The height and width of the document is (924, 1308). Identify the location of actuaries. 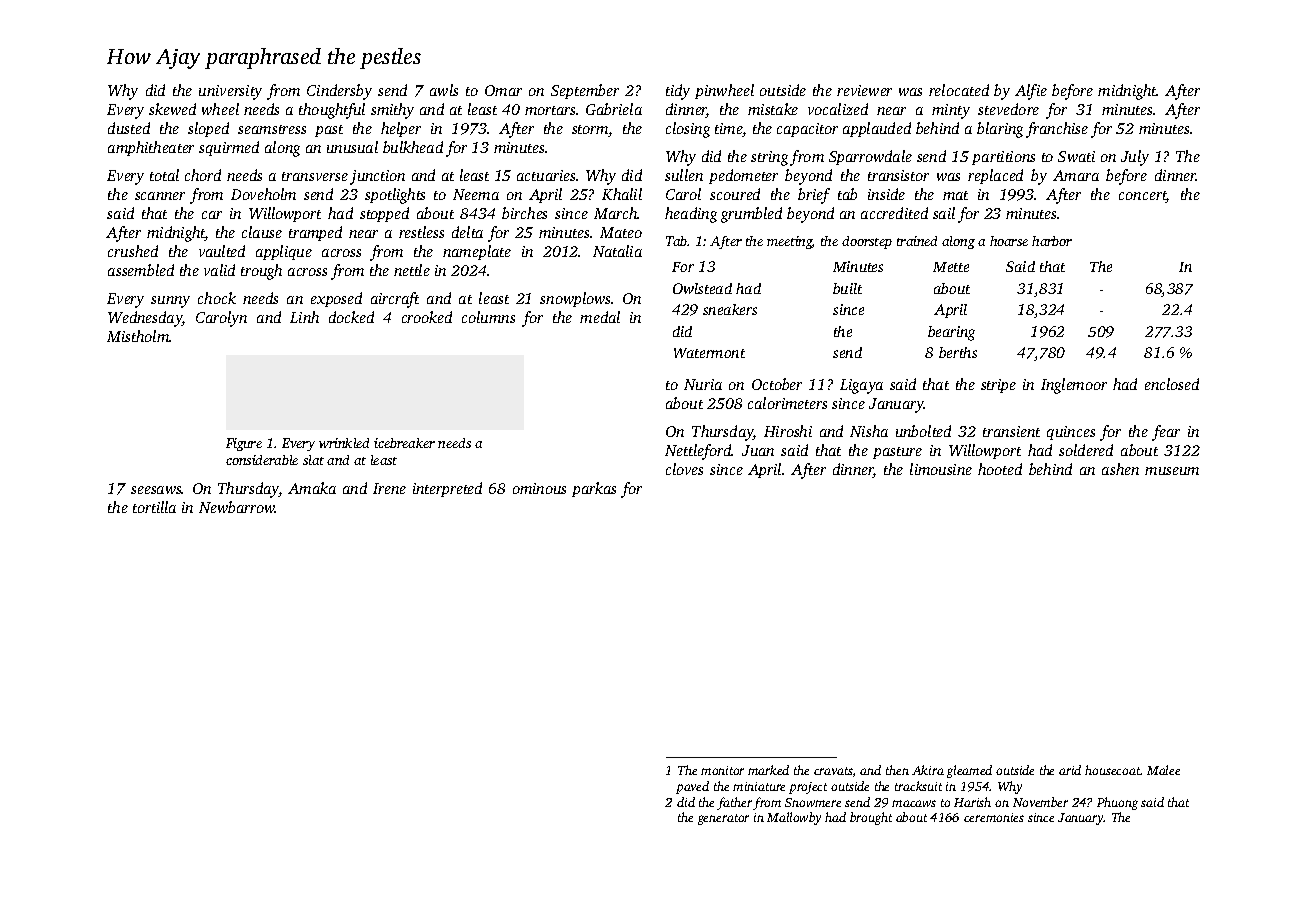
(546, 175).
